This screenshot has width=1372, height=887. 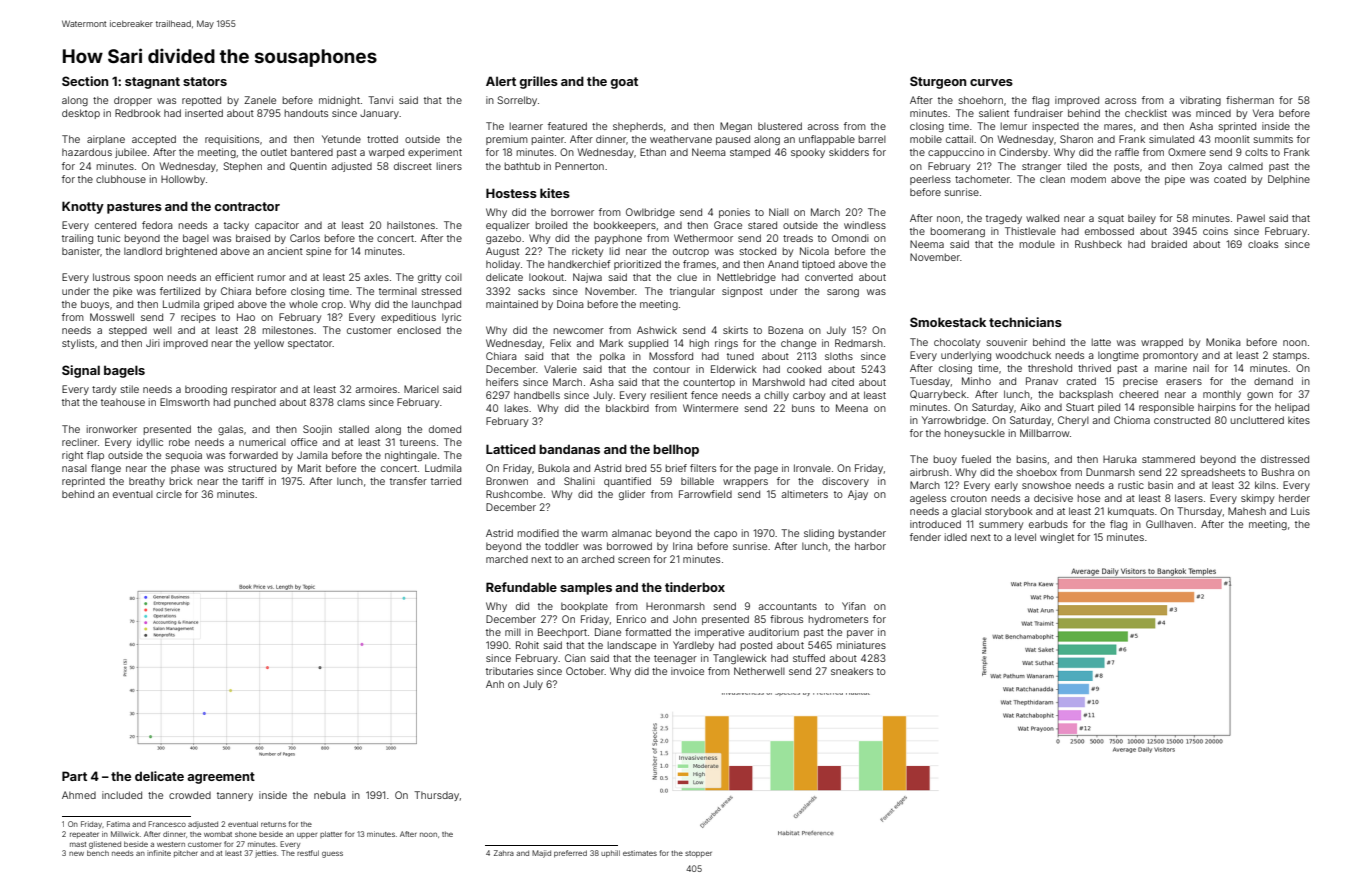 I want to click on stalled, so click(x=354, y=429).
